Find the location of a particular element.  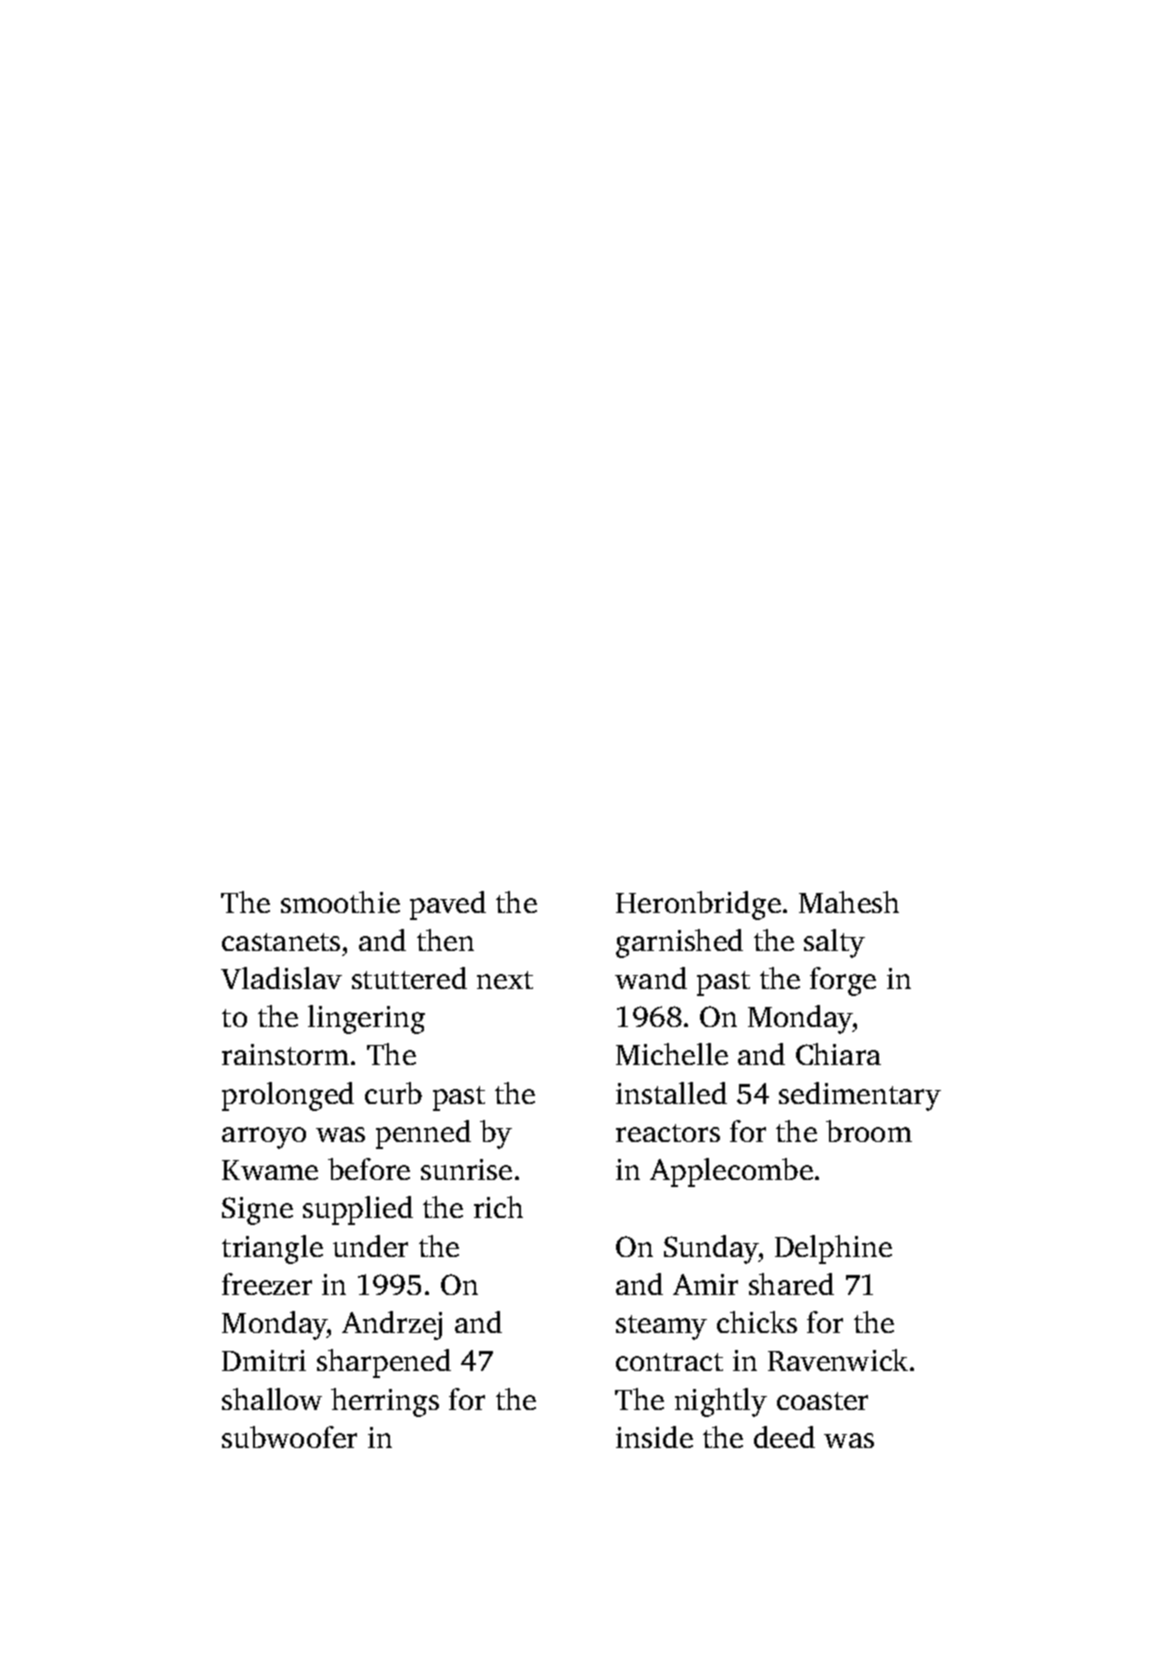

Applecombe is located at coordinates (731, 1172).
